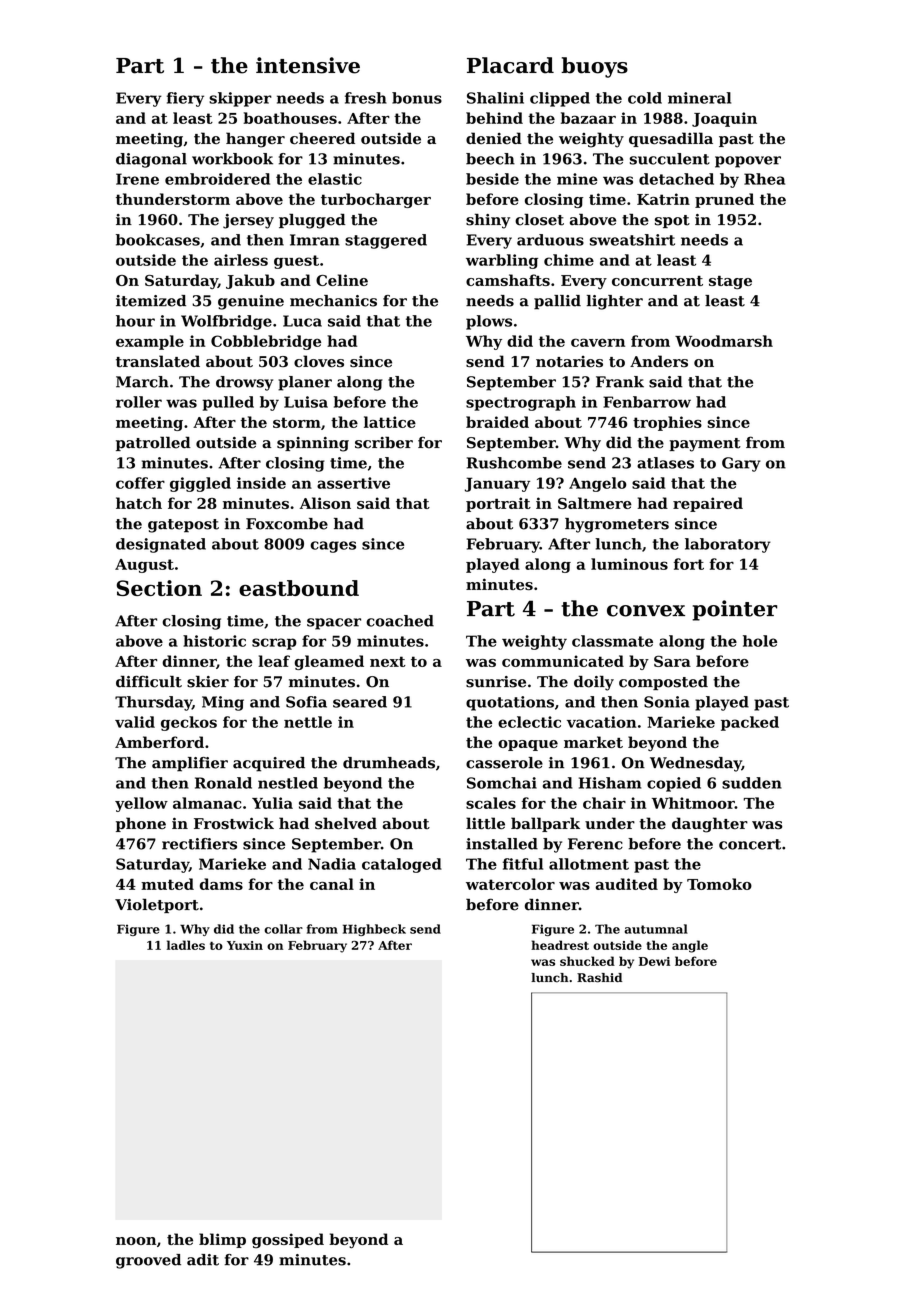  What do you see at coordinates (240, 99) in the screenshot?
I see `skipper` at bounding box center [240, 99].
